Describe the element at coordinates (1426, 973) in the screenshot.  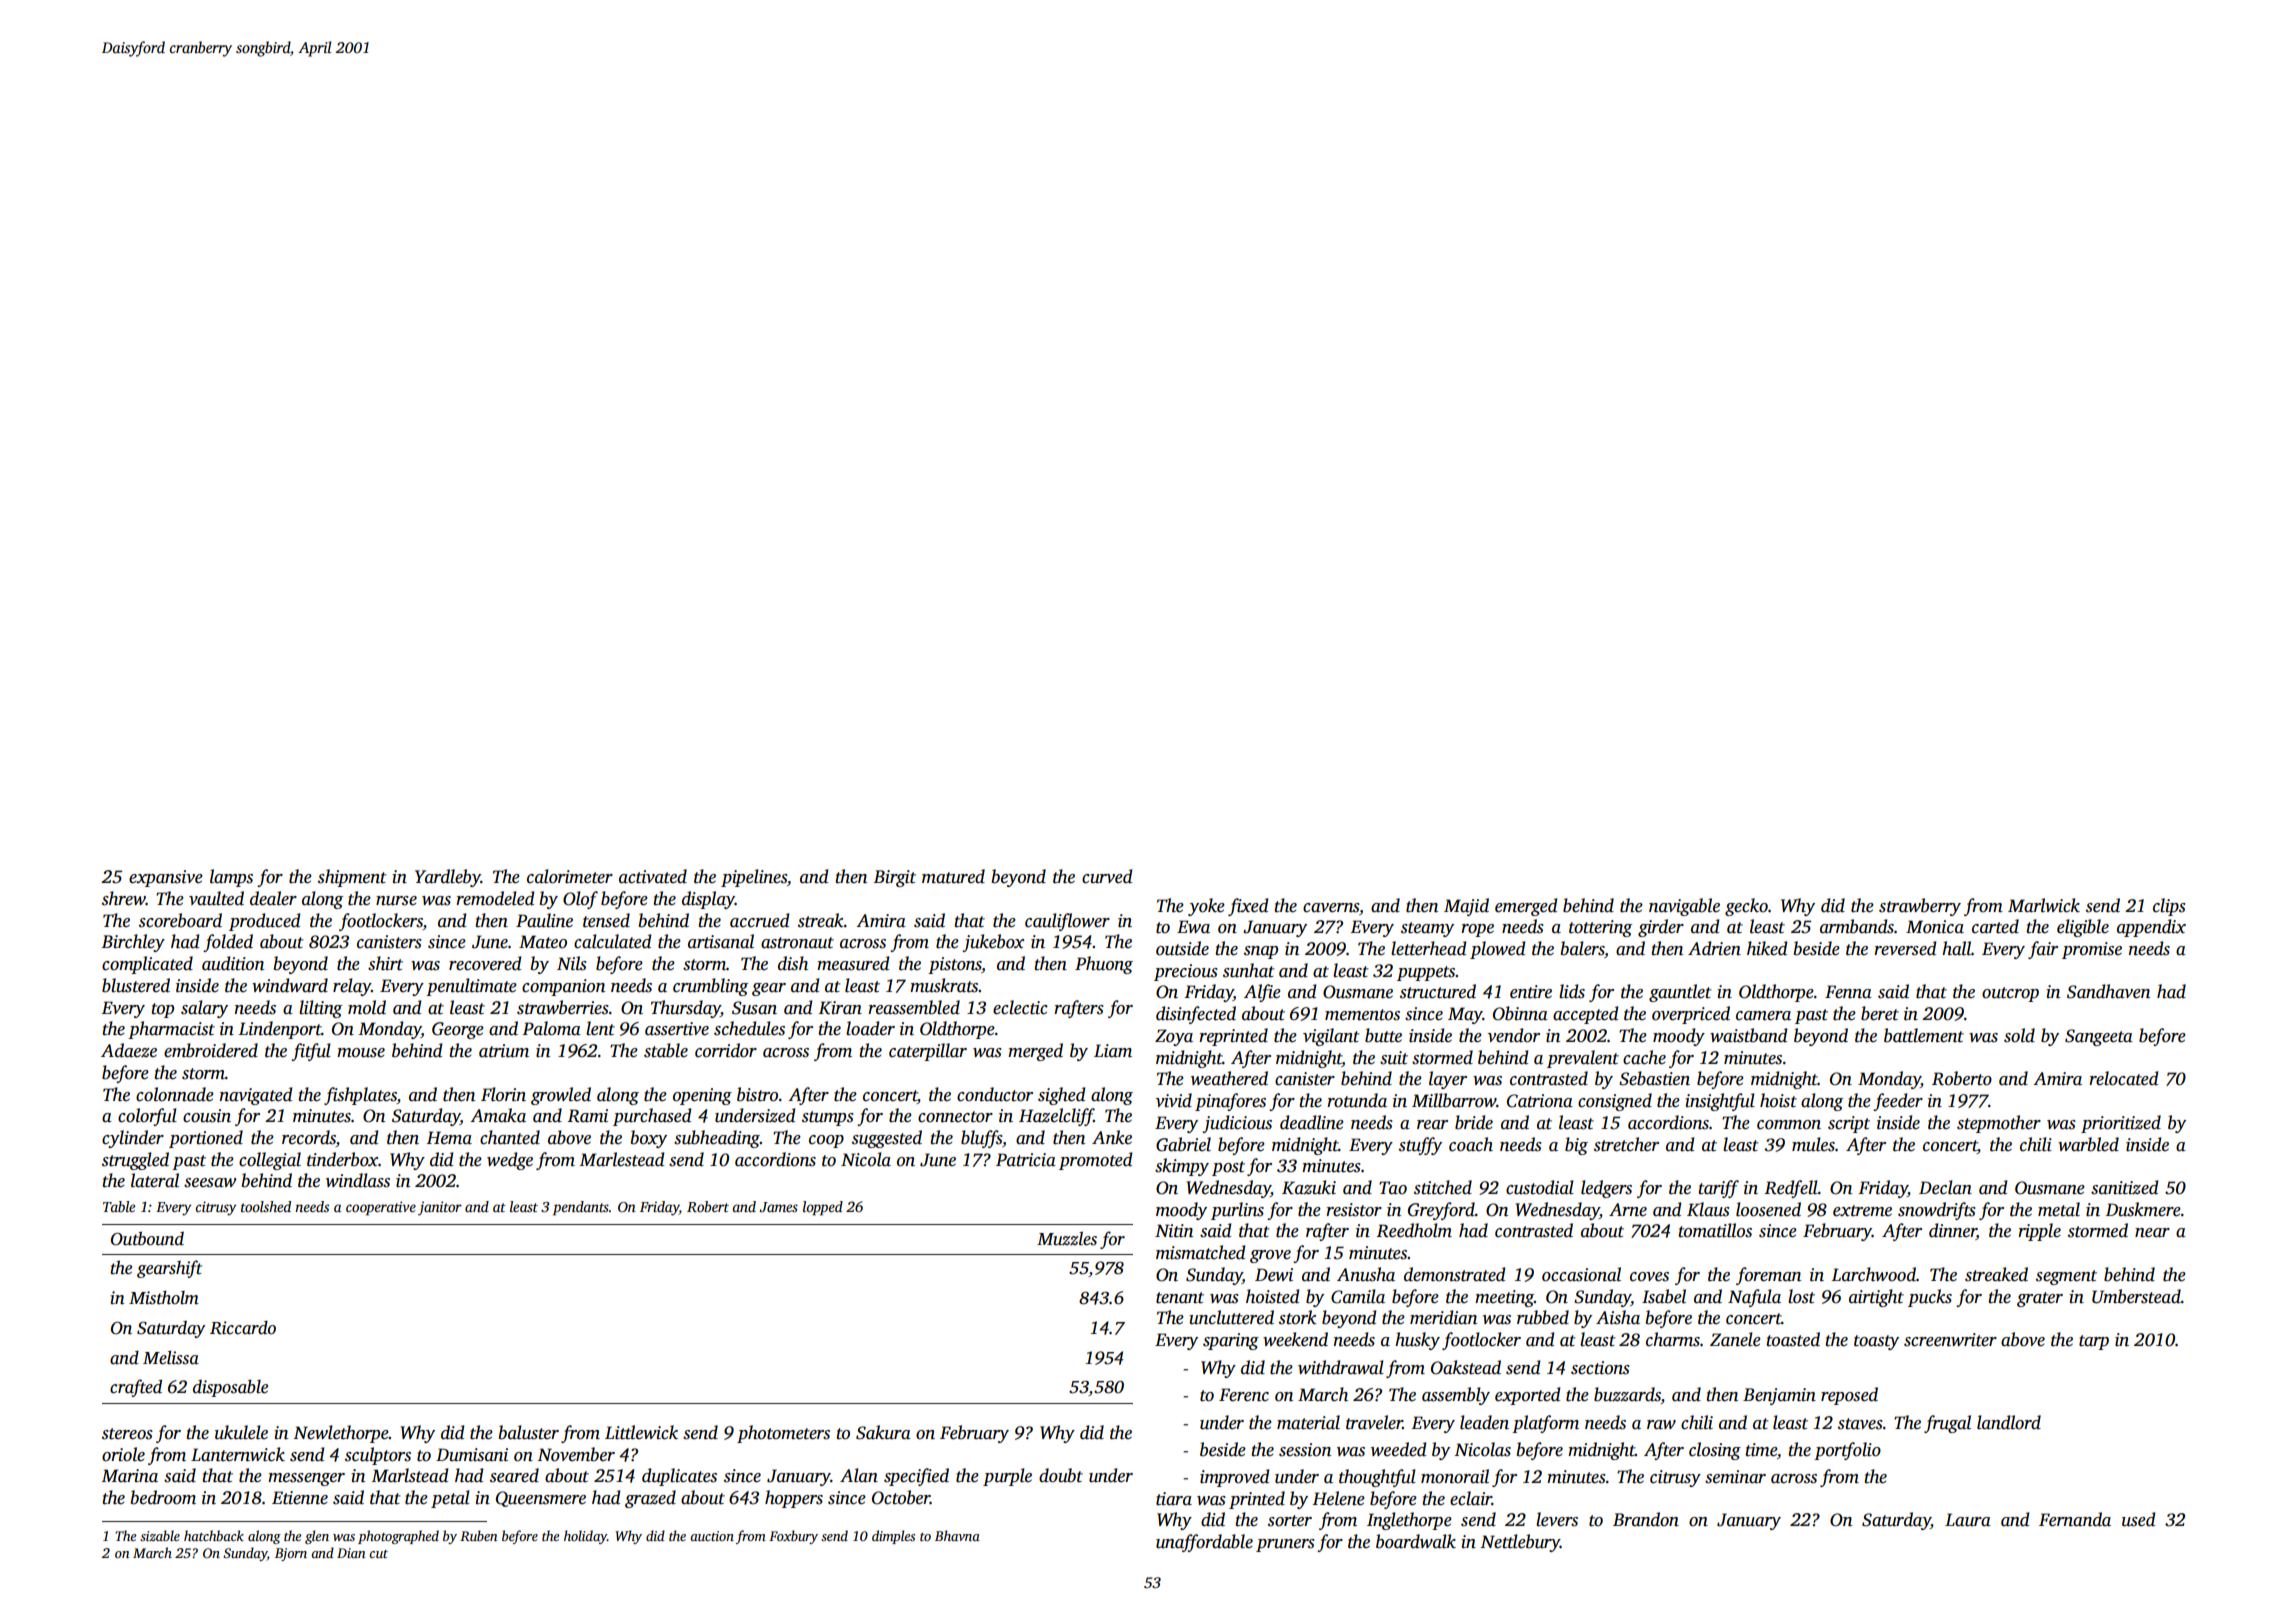
I see `puppets` at that location.
